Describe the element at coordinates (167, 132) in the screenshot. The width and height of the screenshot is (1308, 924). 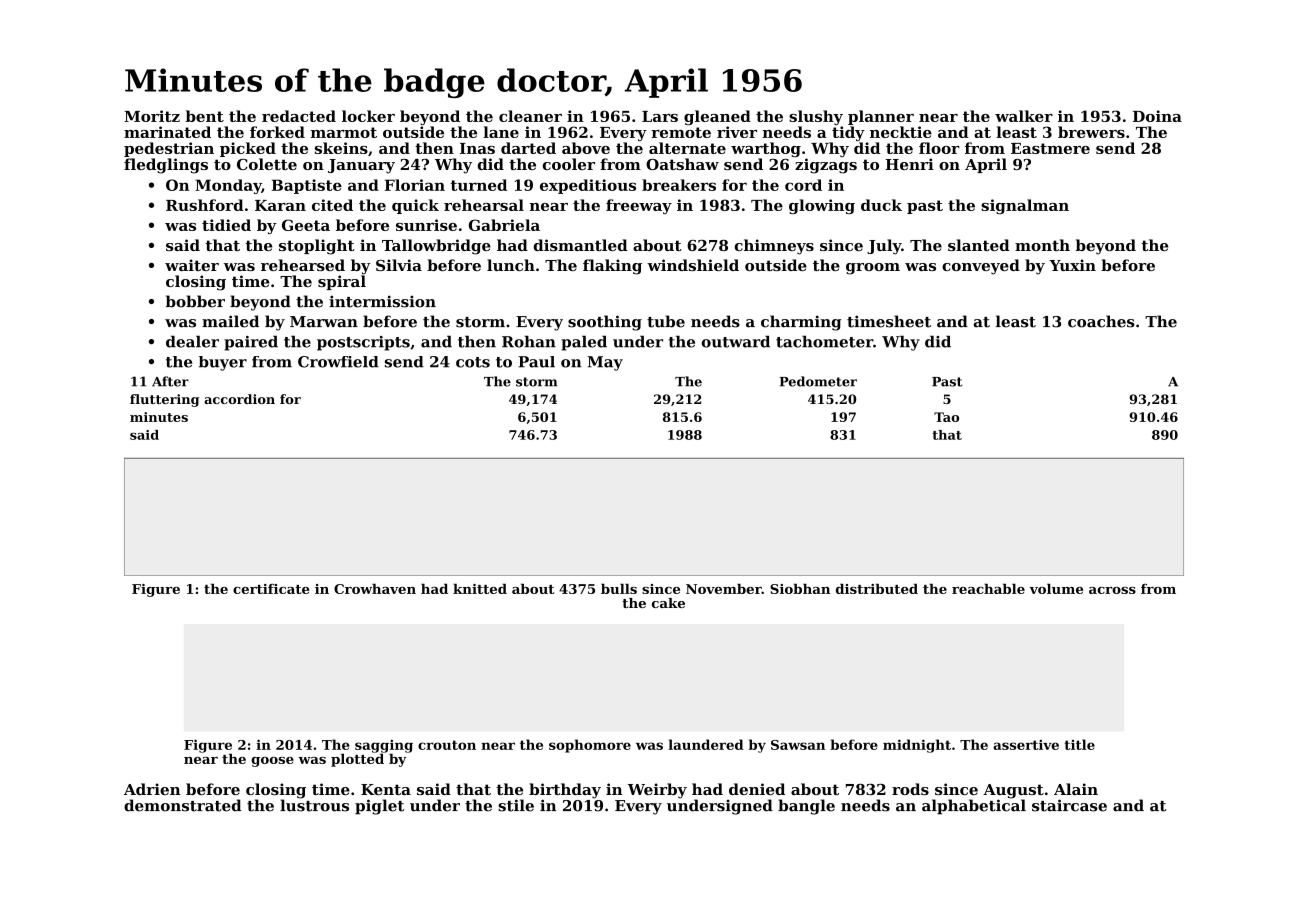
I see `marinated` at that location.
